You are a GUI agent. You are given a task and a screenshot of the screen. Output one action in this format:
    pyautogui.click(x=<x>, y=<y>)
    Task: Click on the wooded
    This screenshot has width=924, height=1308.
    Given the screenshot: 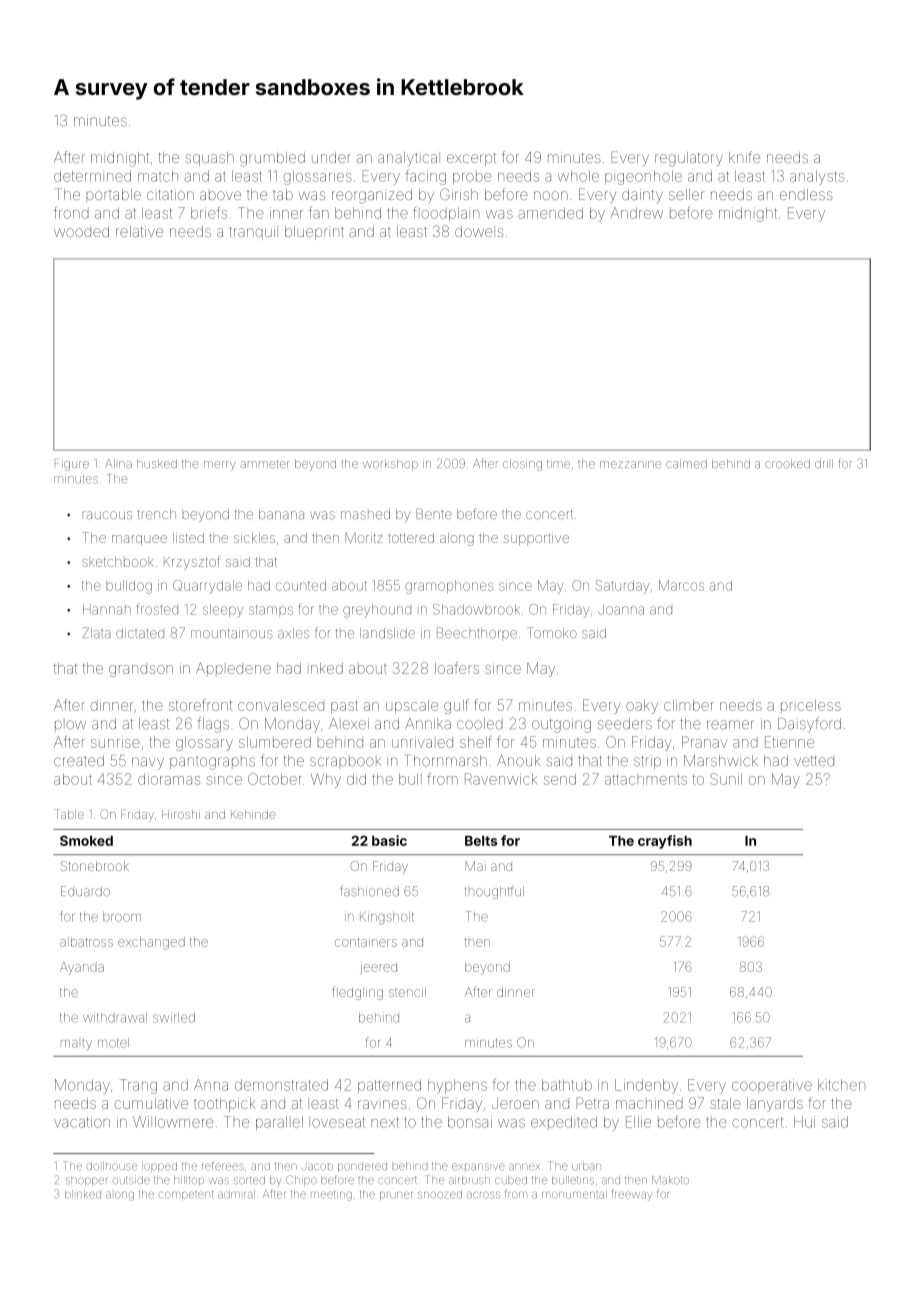 What is the action you would take?
    pyautogui.click(x=81, y=231)
